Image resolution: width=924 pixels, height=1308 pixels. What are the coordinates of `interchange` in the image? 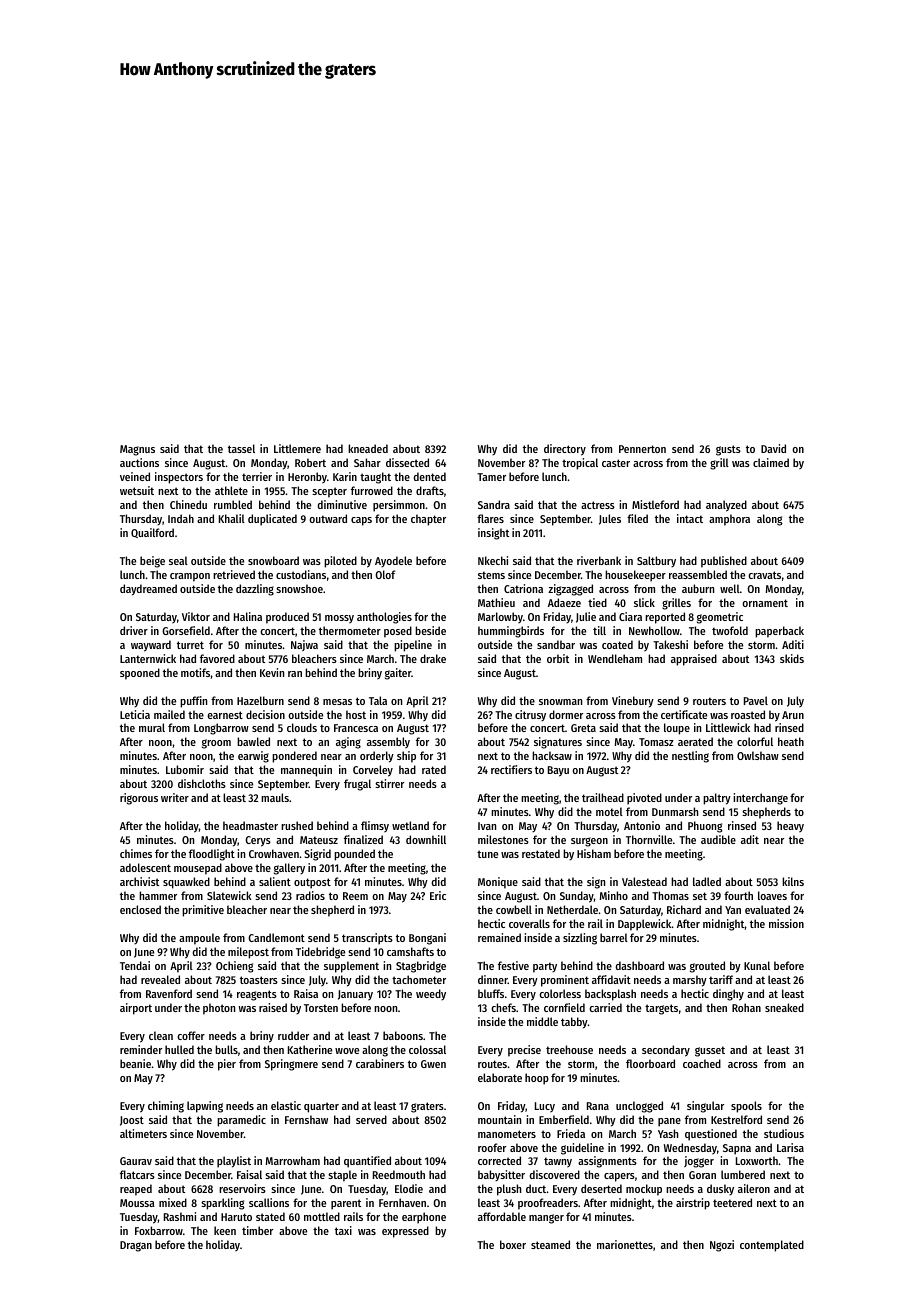 It's located at (760, 799).
